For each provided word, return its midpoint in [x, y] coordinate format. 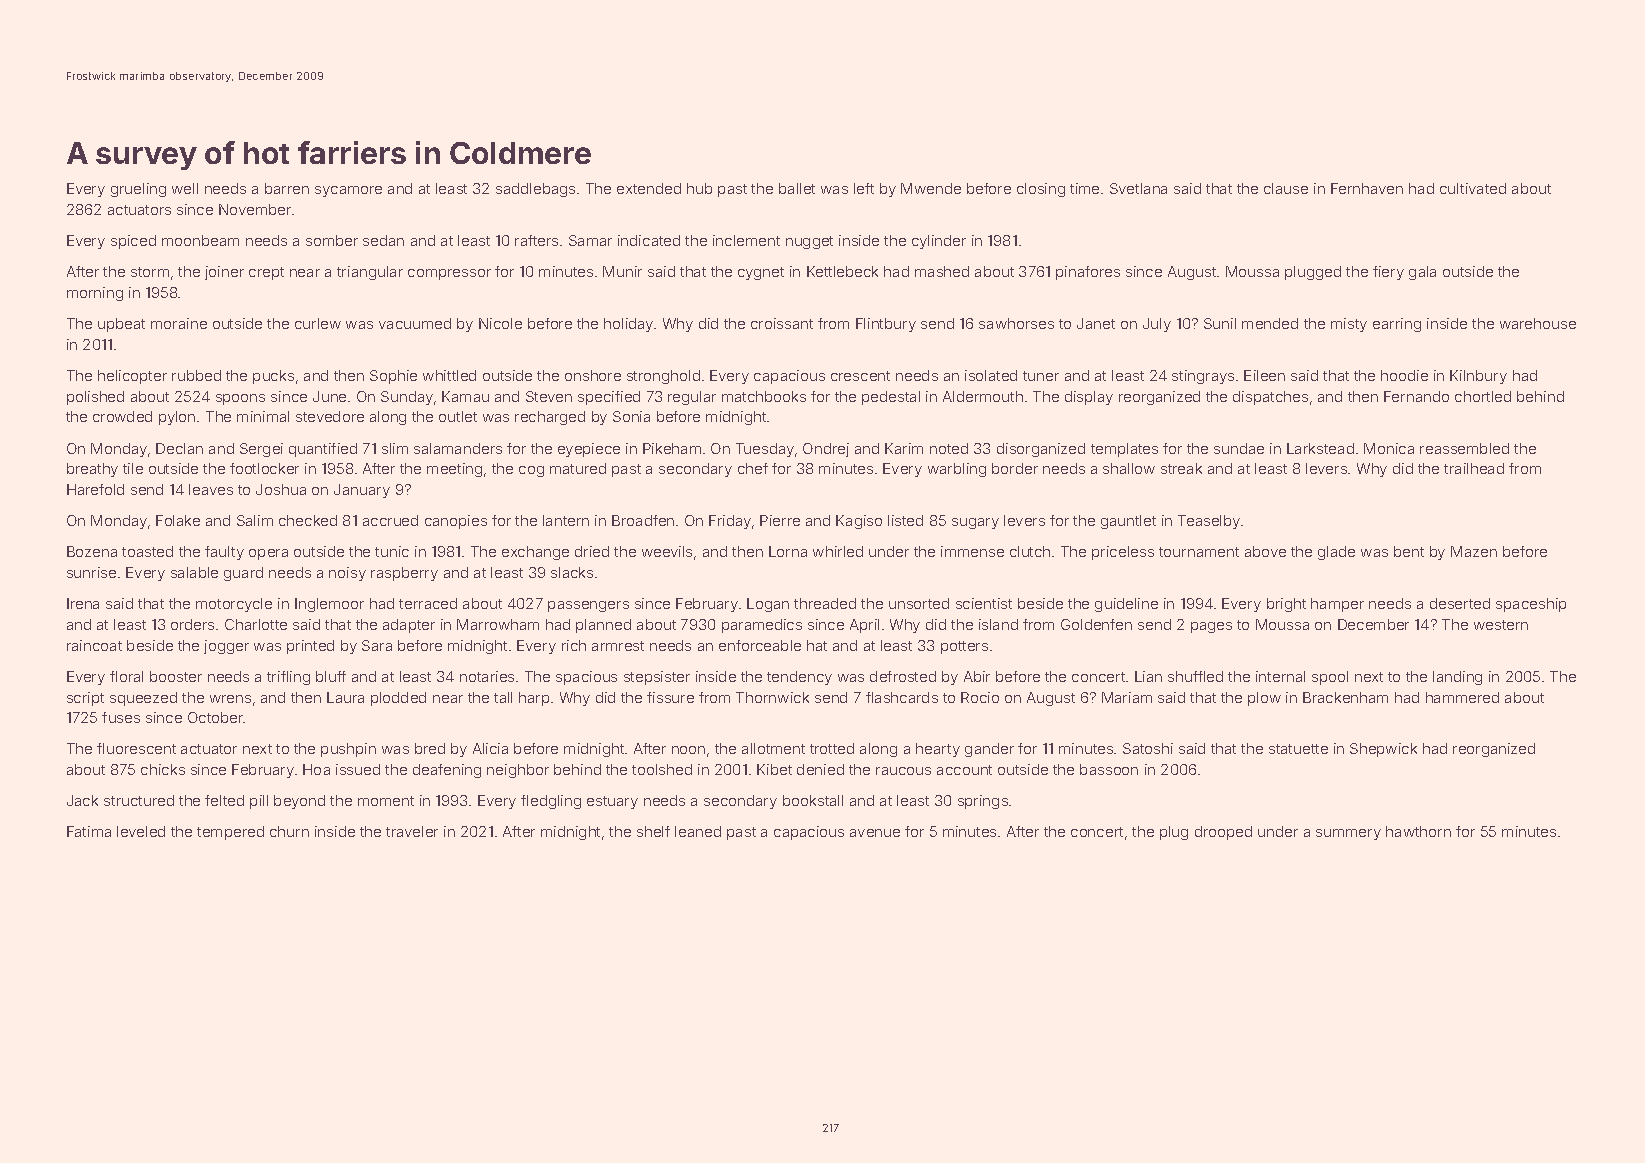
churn [289, 831]
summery [1348, 834]
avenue [875, 833]
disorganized [1041, 450]
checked [308, 520]
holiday [628, 325]
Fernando [1416, 396]
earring [1397, 325]
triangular [370, 273]
